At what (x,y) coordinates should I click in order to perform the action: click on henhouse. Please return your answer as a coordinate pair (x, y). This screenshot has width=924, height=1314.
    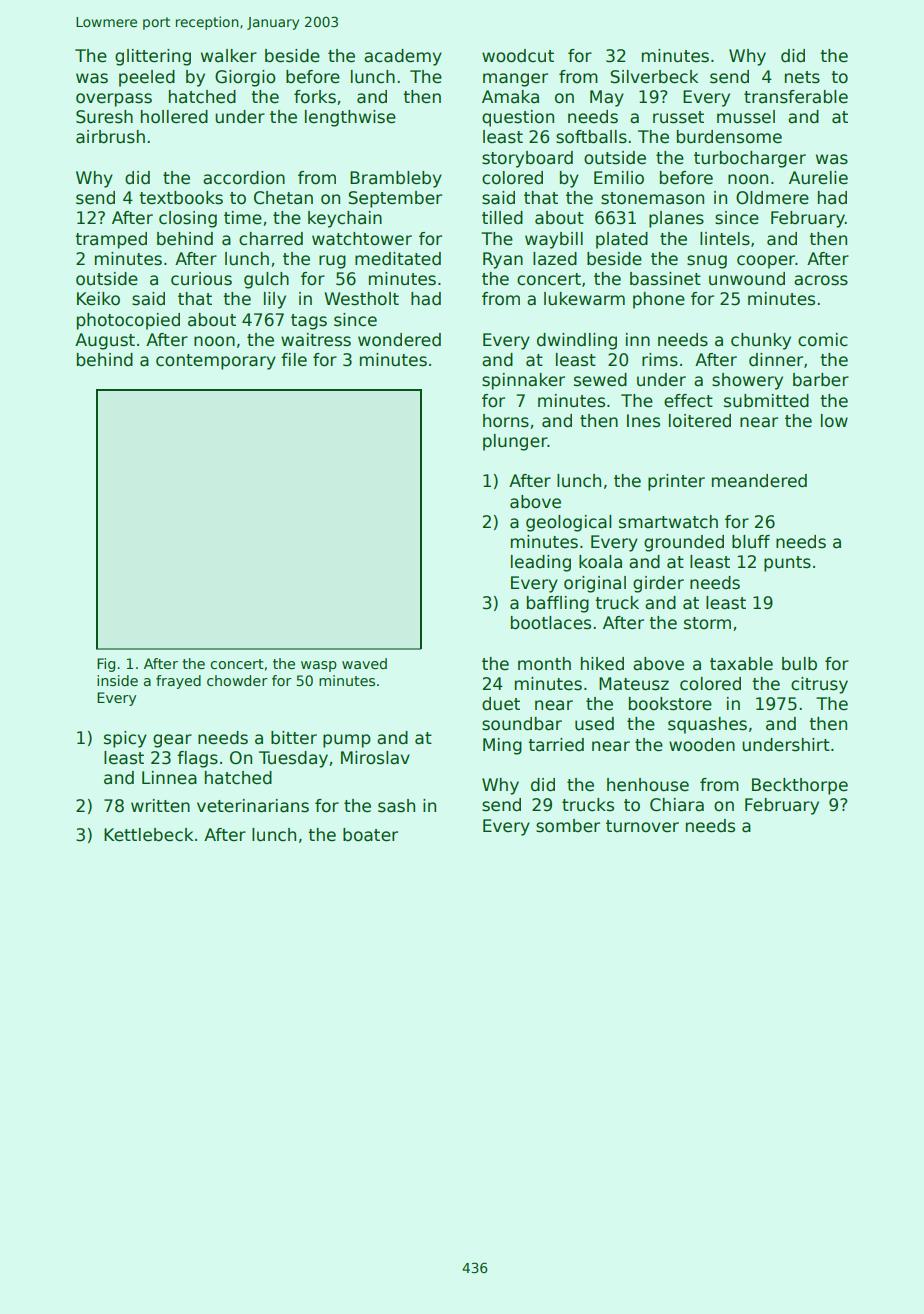
    Looking at the image, I should click on (648, 785).
